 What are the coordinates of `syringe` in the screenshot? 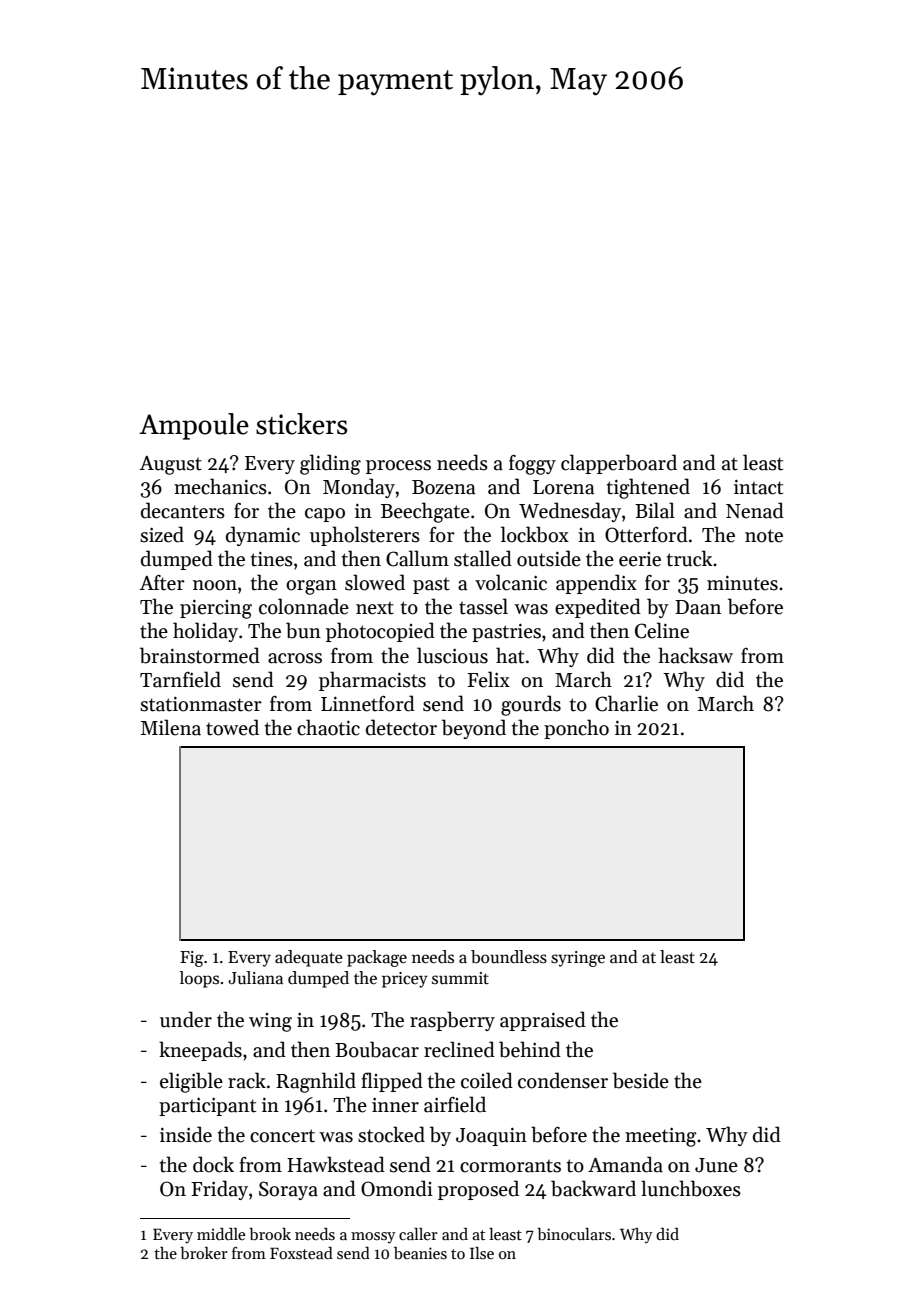 It's located at (578, 959).
